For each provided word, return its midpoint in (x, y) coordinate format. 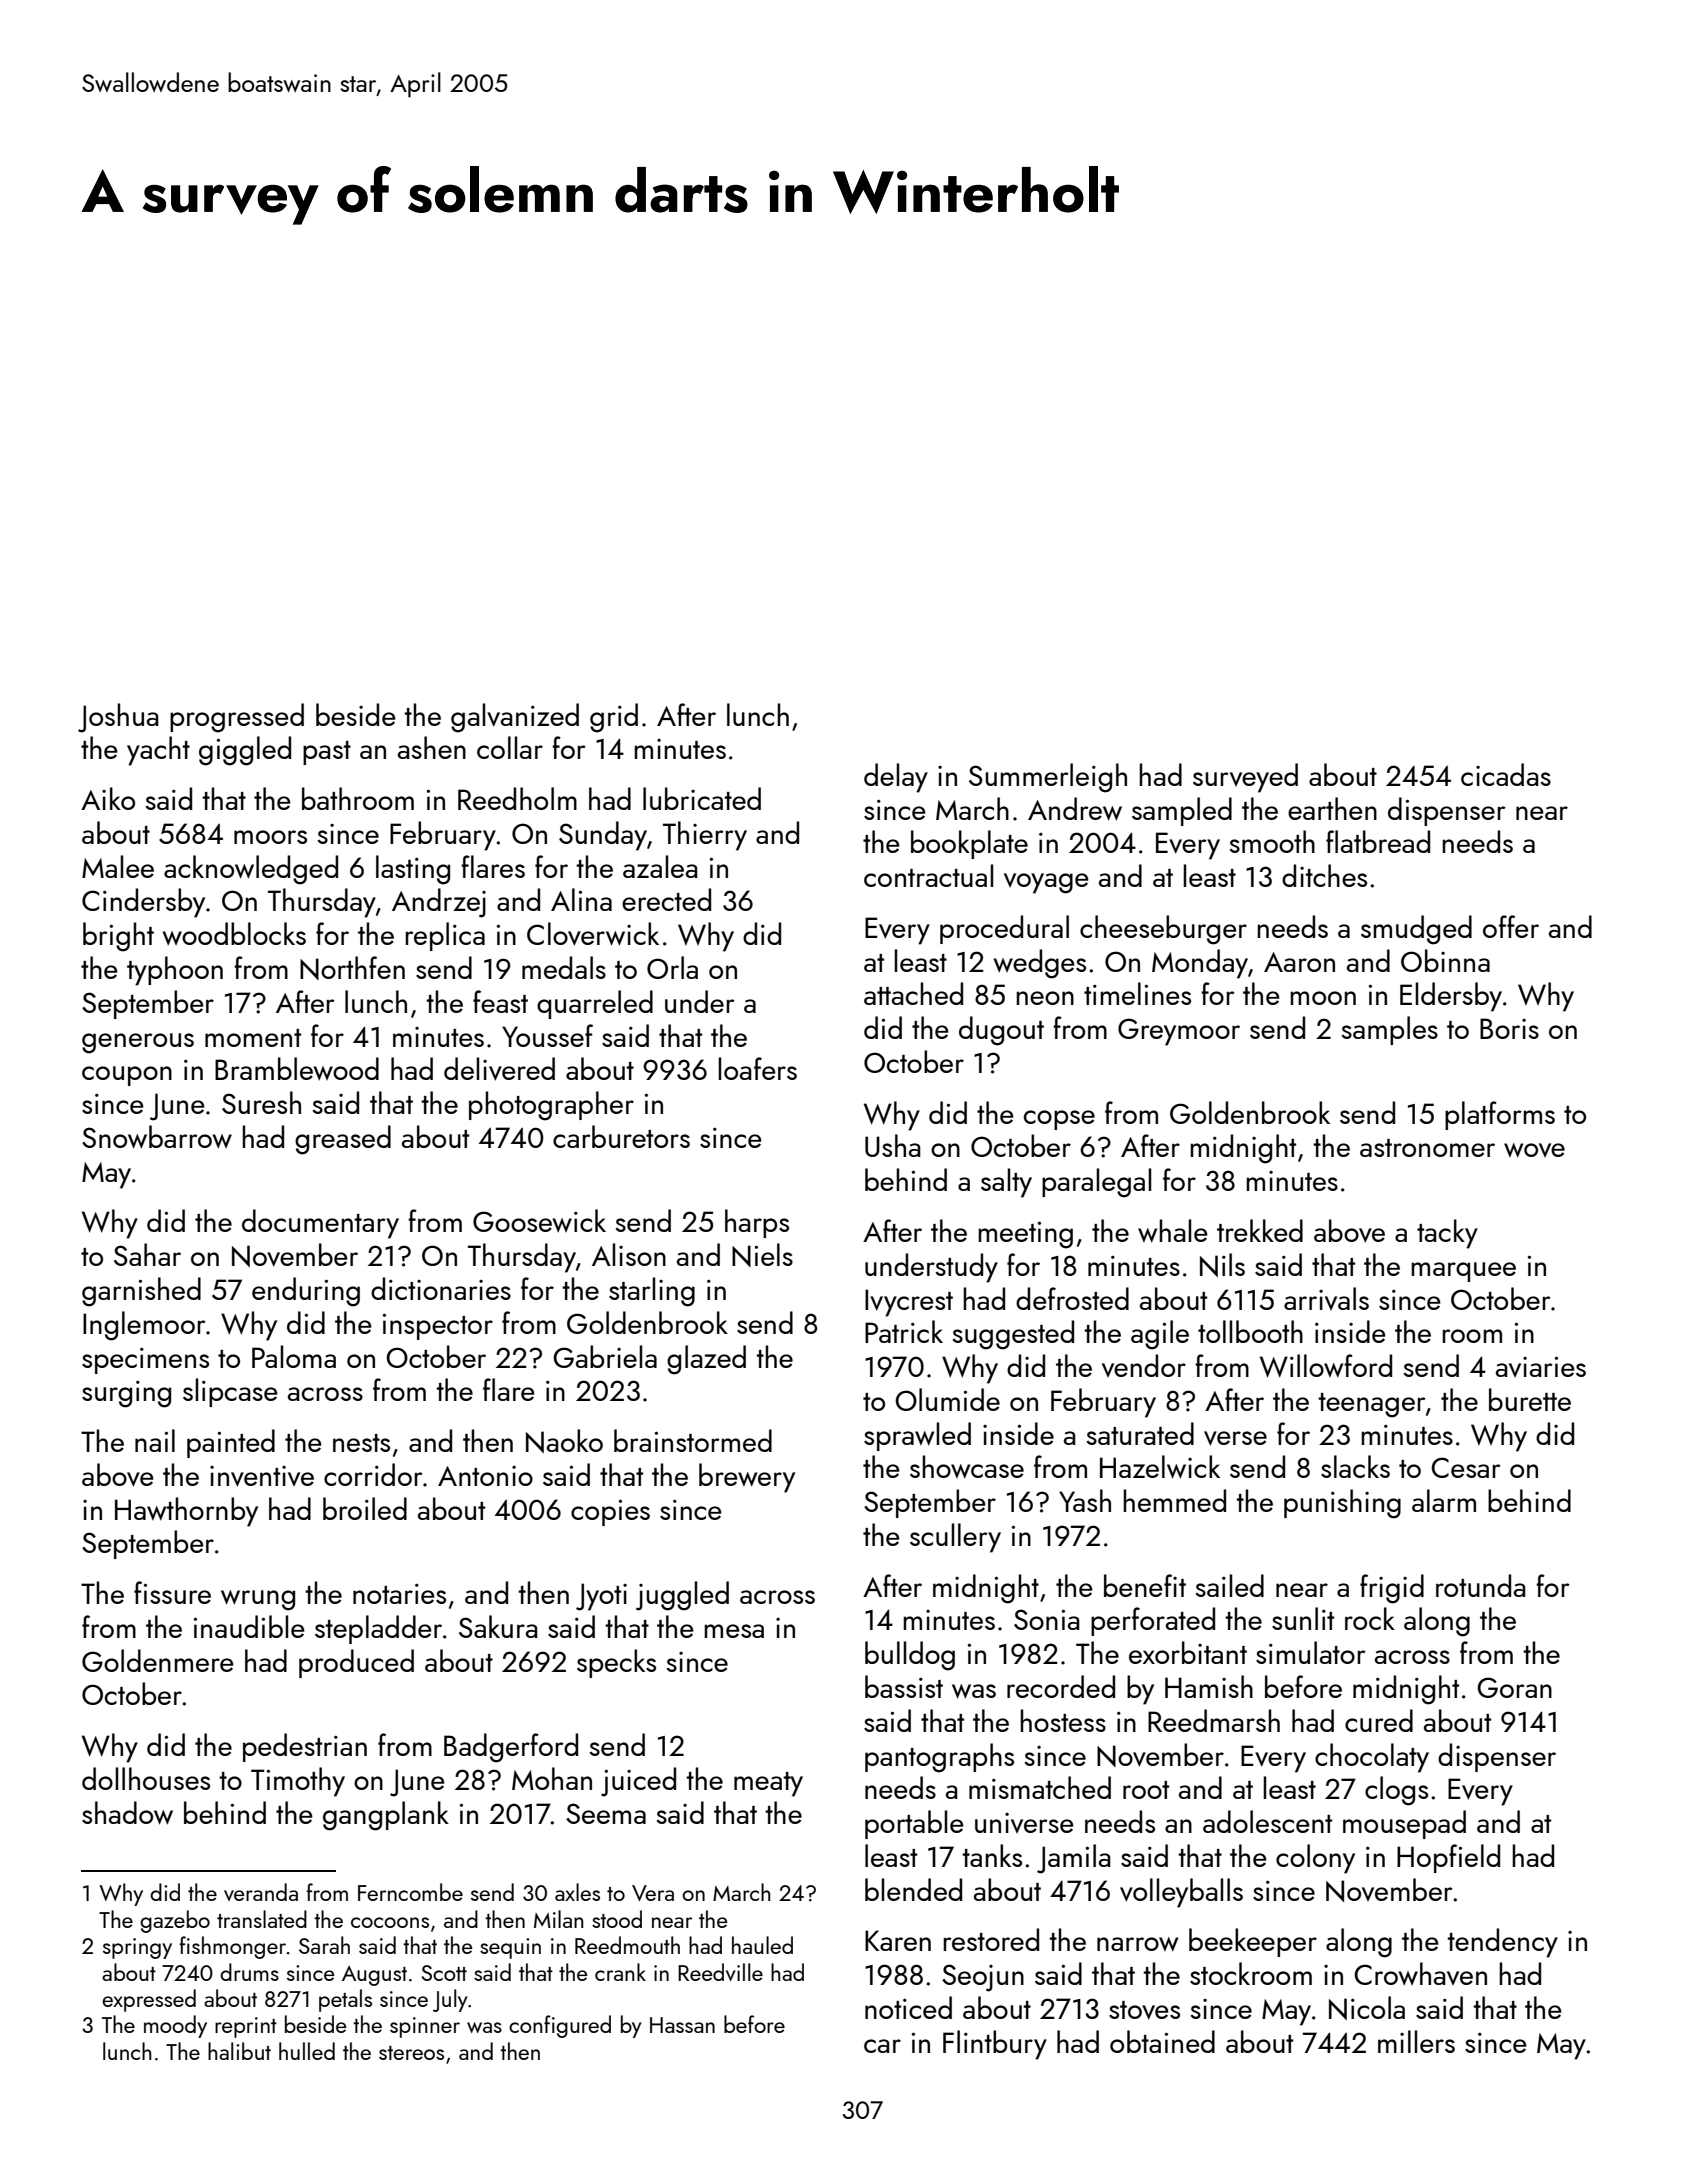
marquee (1463, 1272)
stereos (411, 2053)
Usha (893, 1145)
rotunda (1481, 1585)
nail (155, 1440)
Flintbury (995, 2045)
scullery (955, 1538)
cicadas (1506, 774)
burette (1530, 1399)
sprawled (917, 1436)
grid (614, 718)
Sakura (498, 1626)
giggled (245, 751)
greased (343, 1140)
